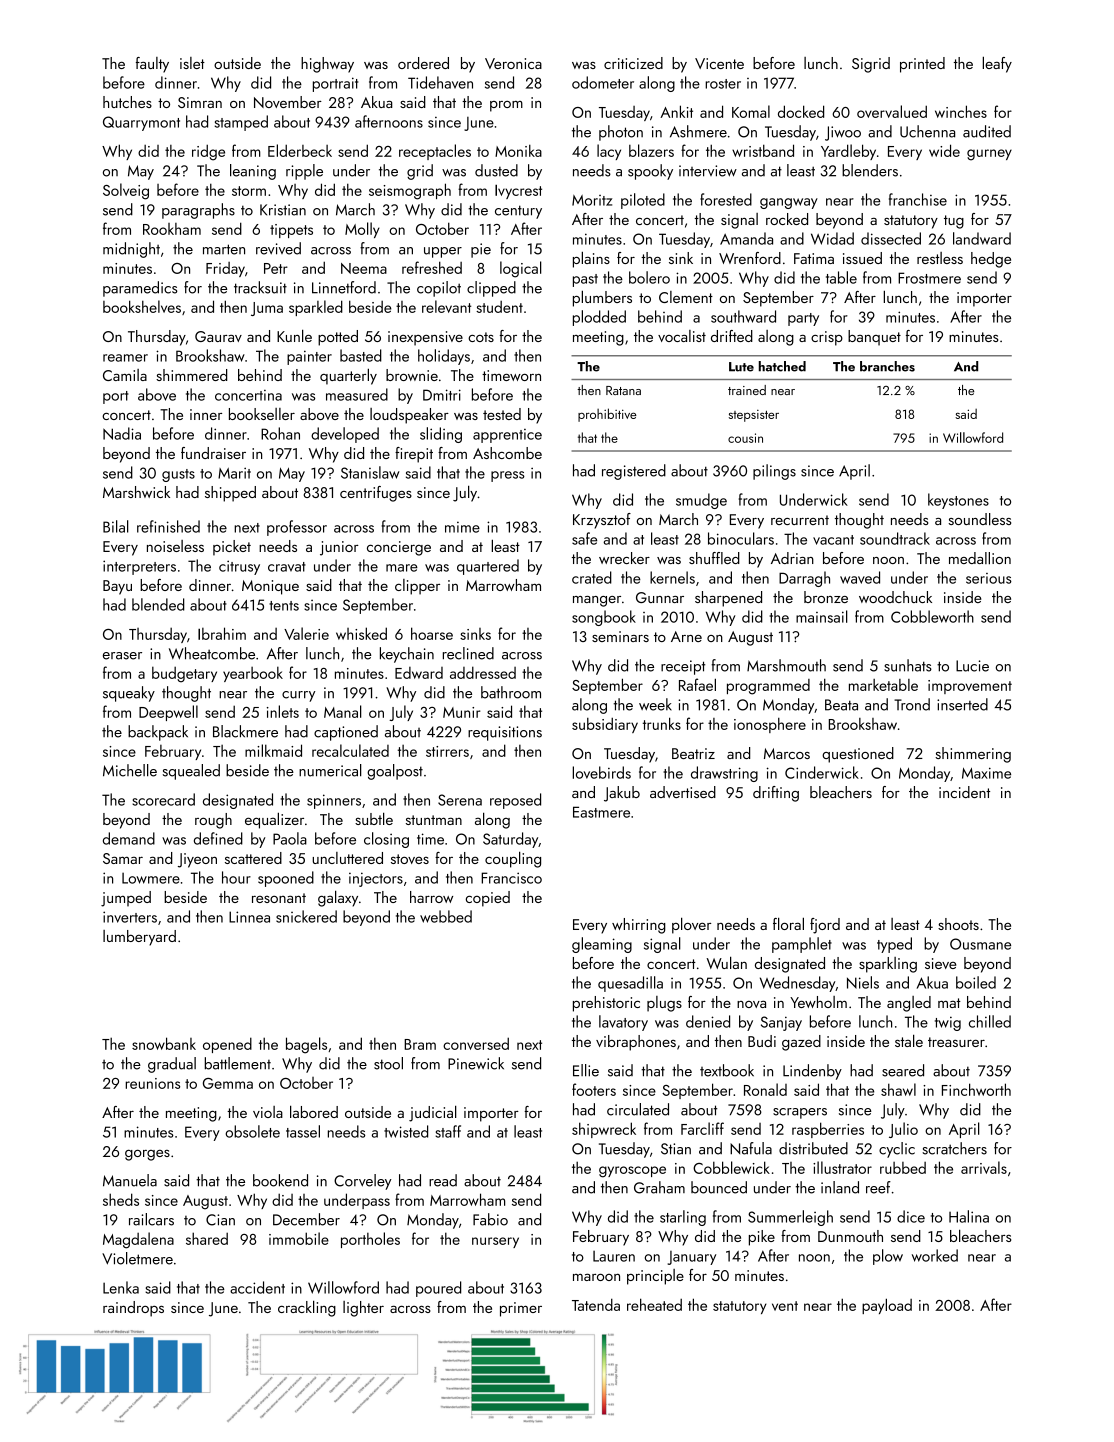 This document has width=1114, height=1442. I want to click on immobile, so click(299, 1238).
